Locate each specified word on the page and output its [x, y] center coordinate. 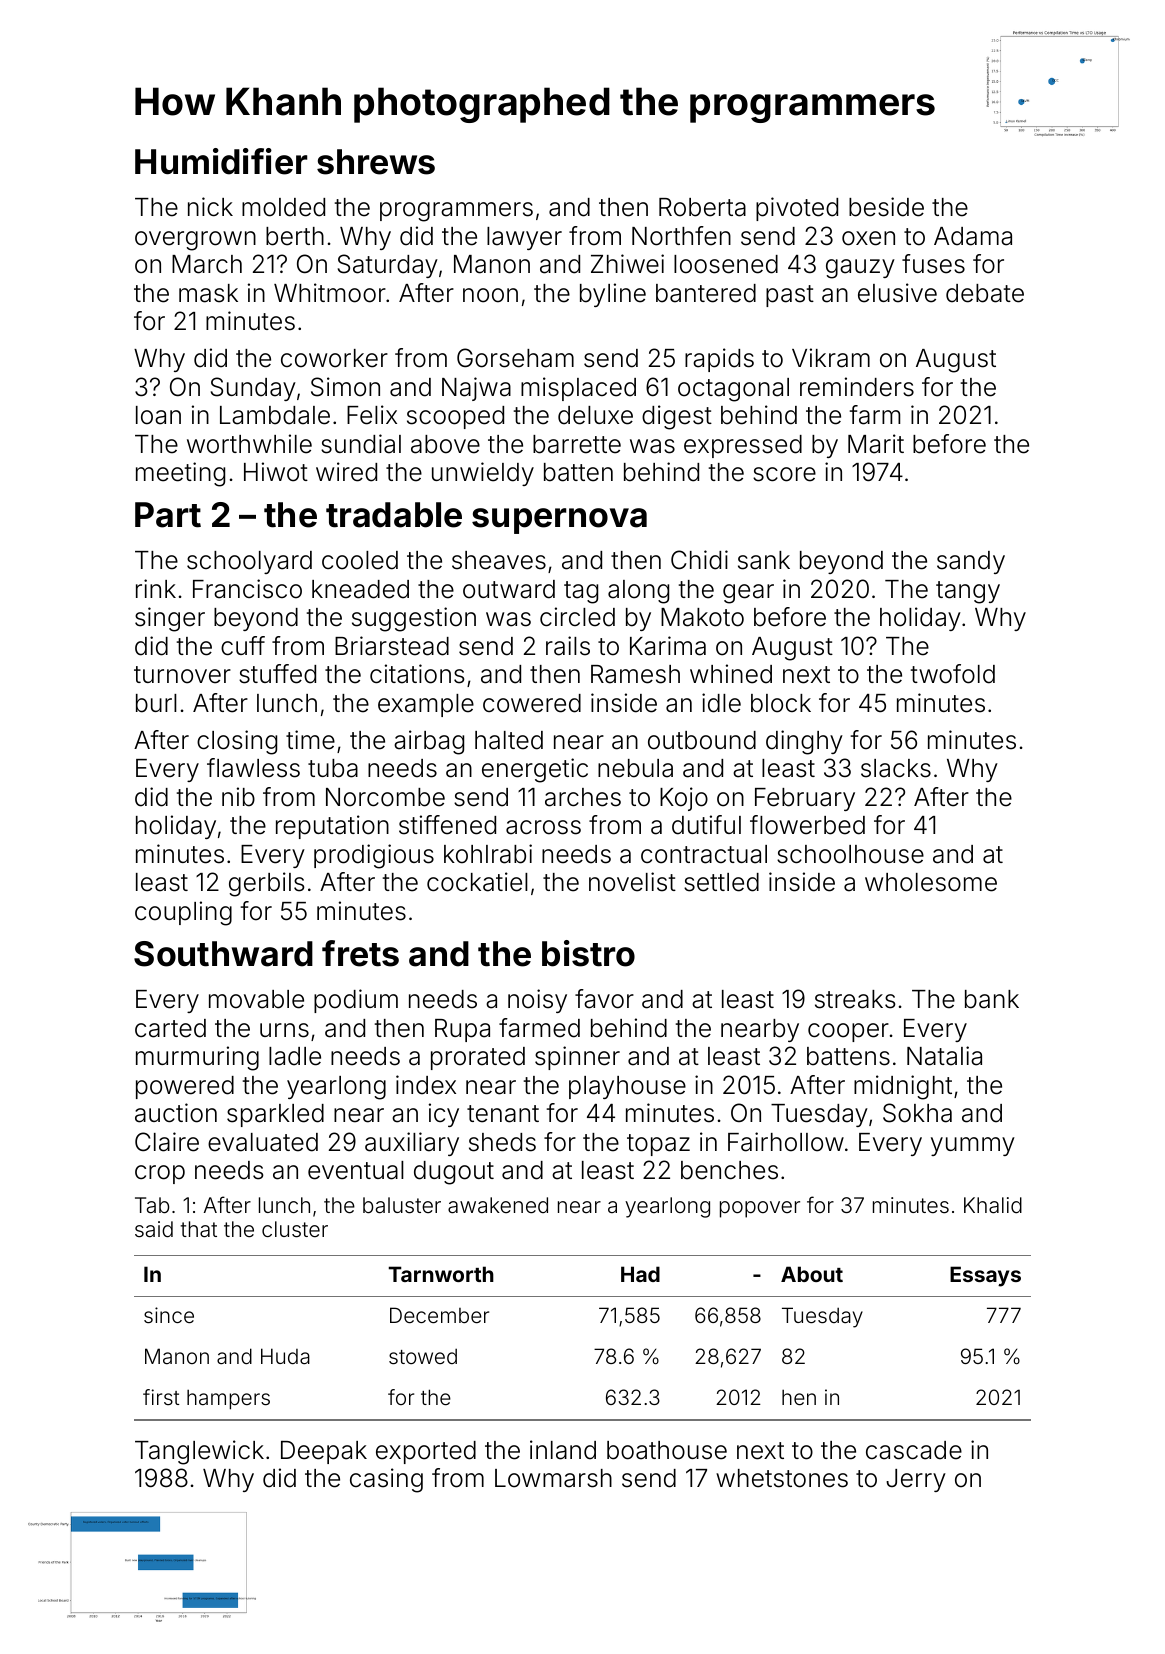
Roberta [702, 207]
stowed [423, 1356]
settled [721, 882]
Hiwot [276, 472]
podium [356, 1001]
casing [386, 1480]
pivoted [797, 209]
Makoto [702, 617]
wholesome [931, 882]
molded [283, 207]
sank [764, 560]
